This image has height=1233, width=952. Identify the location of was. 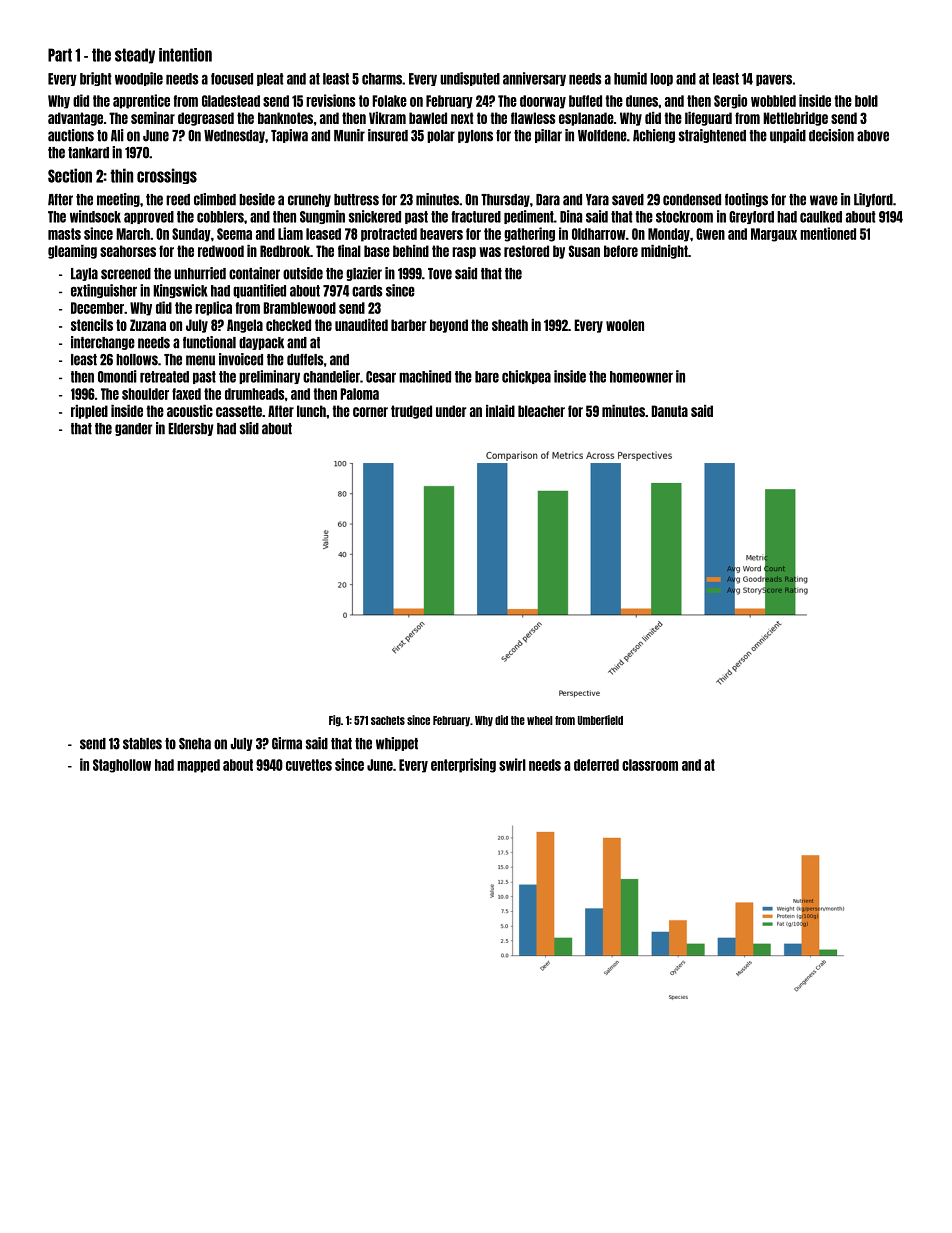
(490, 252).
